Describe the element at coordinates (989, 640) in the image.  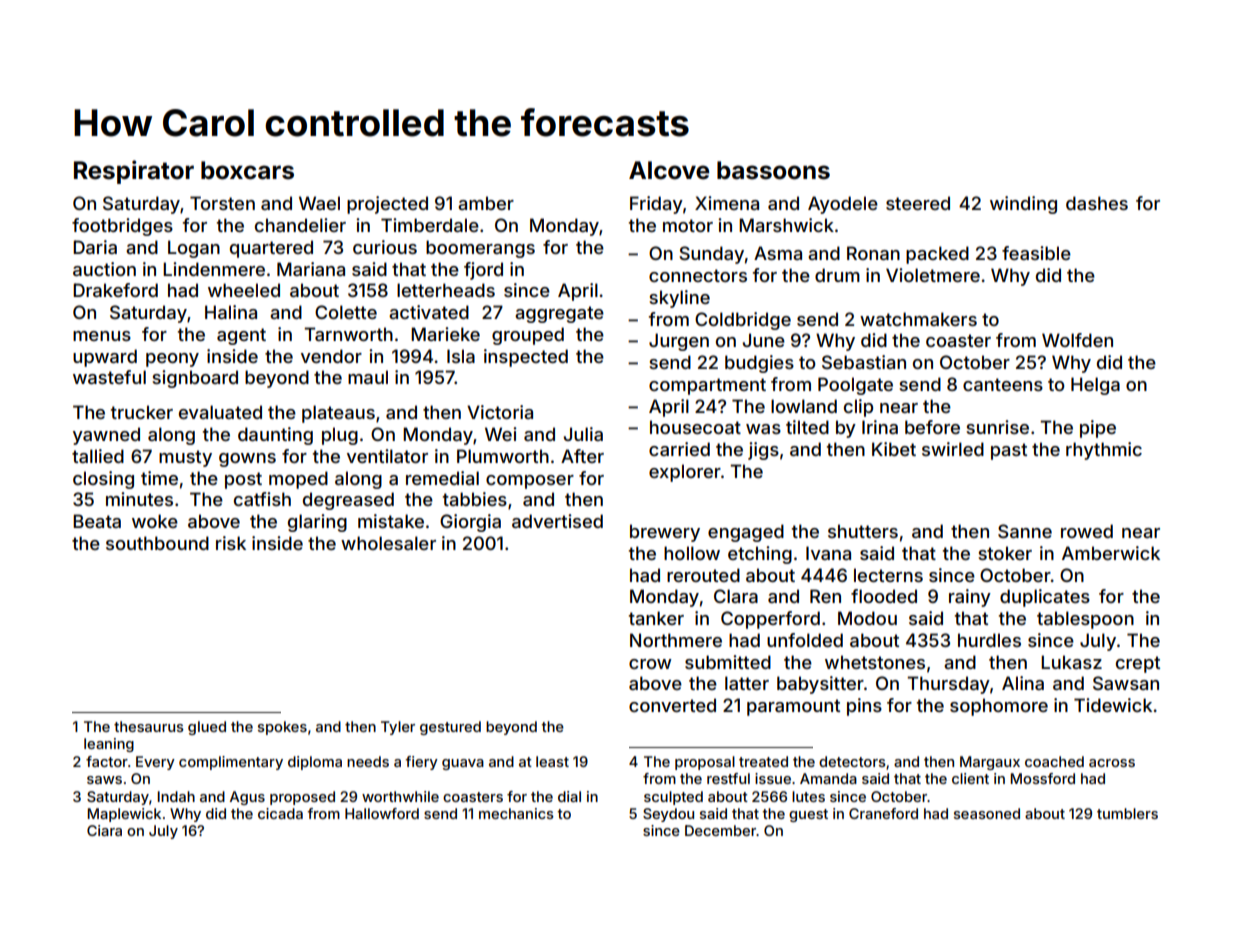
I see `hurdles` at that location.
